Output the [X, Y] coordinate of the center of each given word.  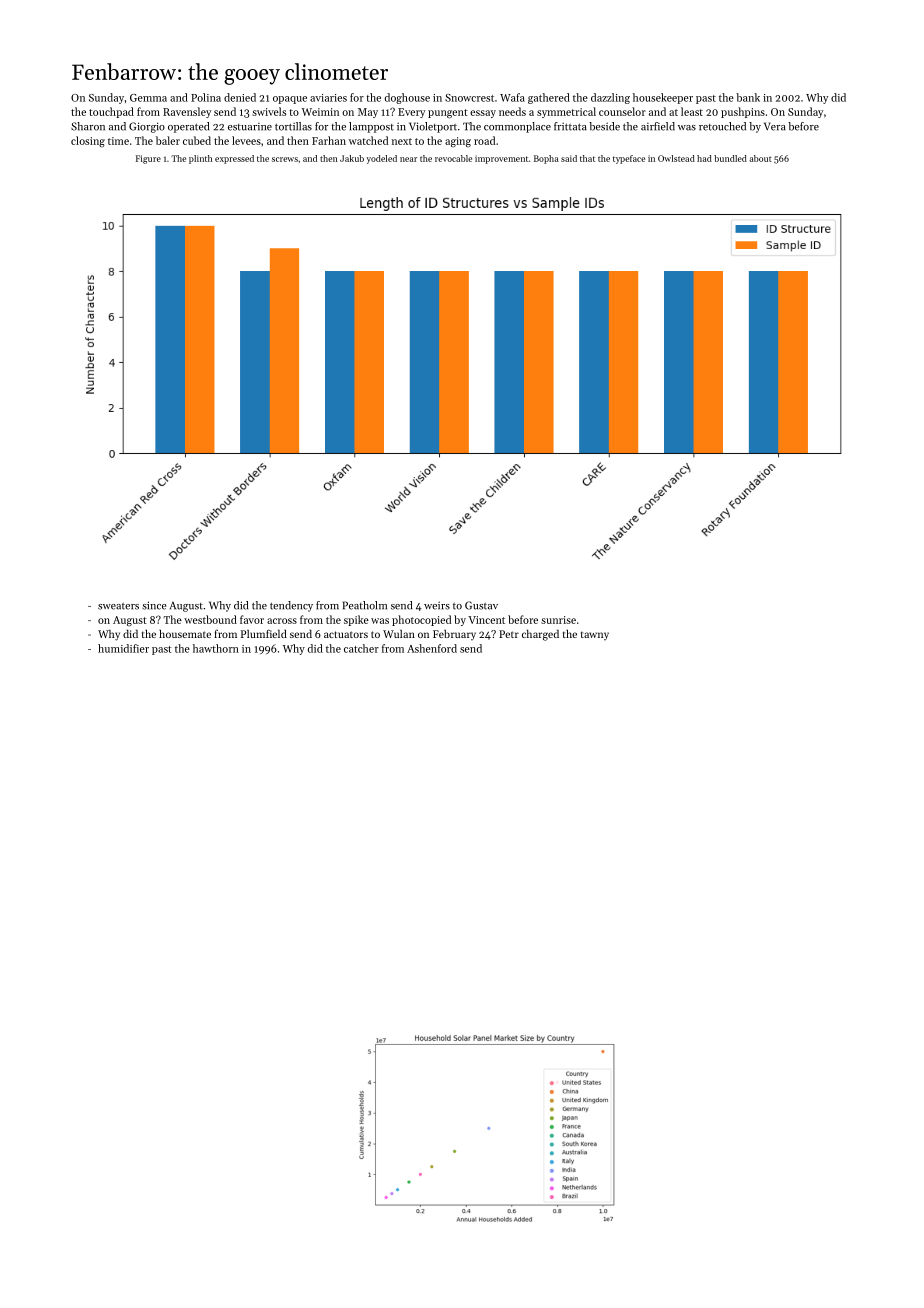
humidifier [123, 648]
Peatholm [365, 605]
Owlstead [676, 158]
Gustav [481, 605]
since [154, 605]
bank [748, 97]
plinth [200, 159]
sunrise [558, 620]
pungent [448, 114]
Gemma [148, 98]
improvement [501, 159]
